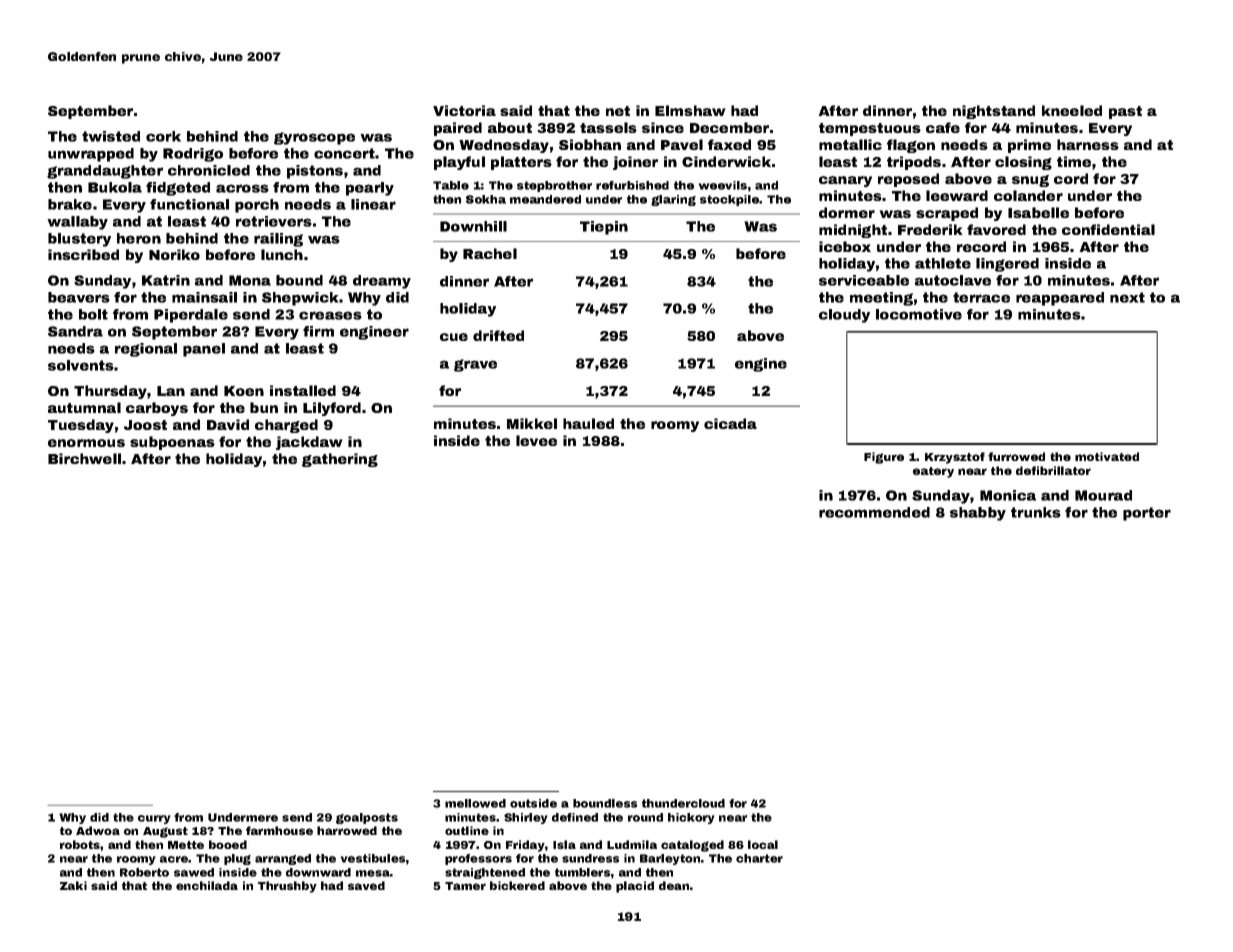 The width and height of the screenshot is (1233, 952). What do you see at coordinates (978, 514) in the screenshot?
I see `shabby` at bounding box center [978, 514].
